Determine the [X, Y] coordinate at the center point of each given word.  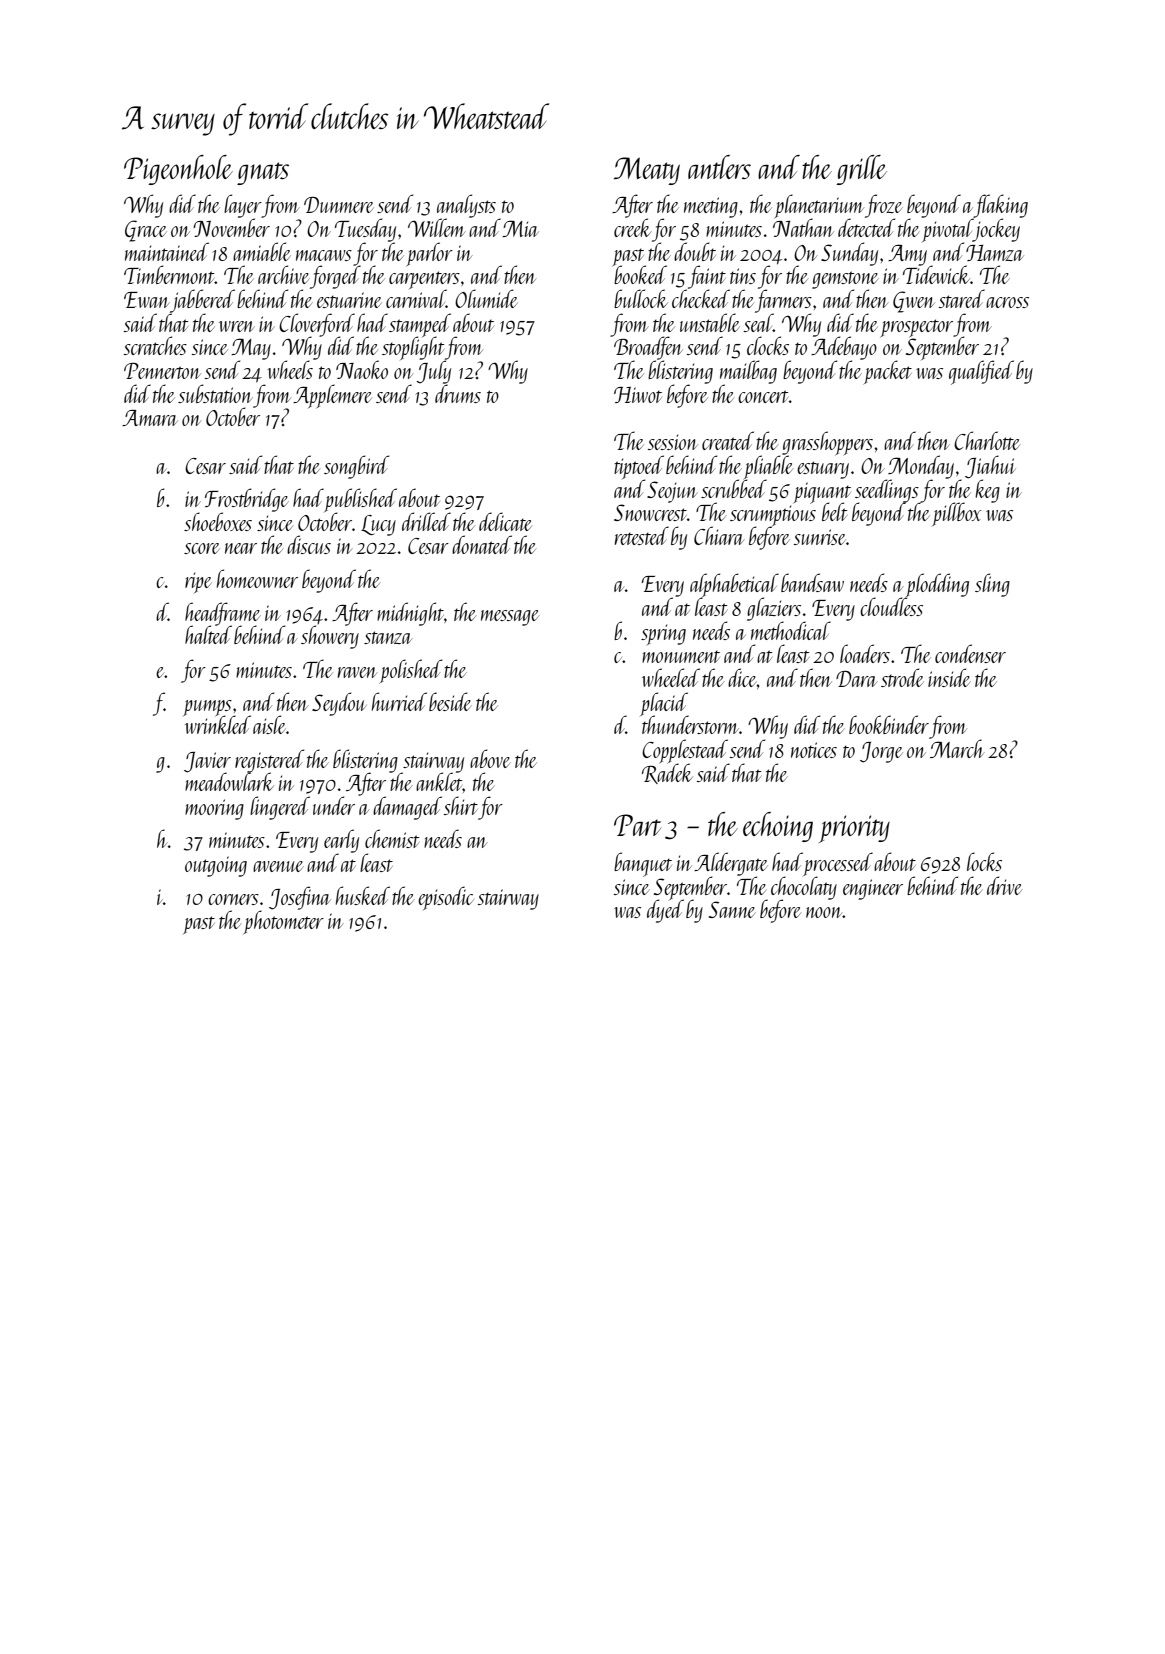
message [510, 618]
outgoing [216, 866]
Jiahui [990, 467]
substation [215, 393]
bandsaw [812, 582]
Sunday [849, 254]
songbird [356, 467]
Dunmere [338, 205]
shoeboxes [218, 521]
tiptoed [639, 467]
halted [208, 635]
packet [887, 372]
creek [633, 227]
